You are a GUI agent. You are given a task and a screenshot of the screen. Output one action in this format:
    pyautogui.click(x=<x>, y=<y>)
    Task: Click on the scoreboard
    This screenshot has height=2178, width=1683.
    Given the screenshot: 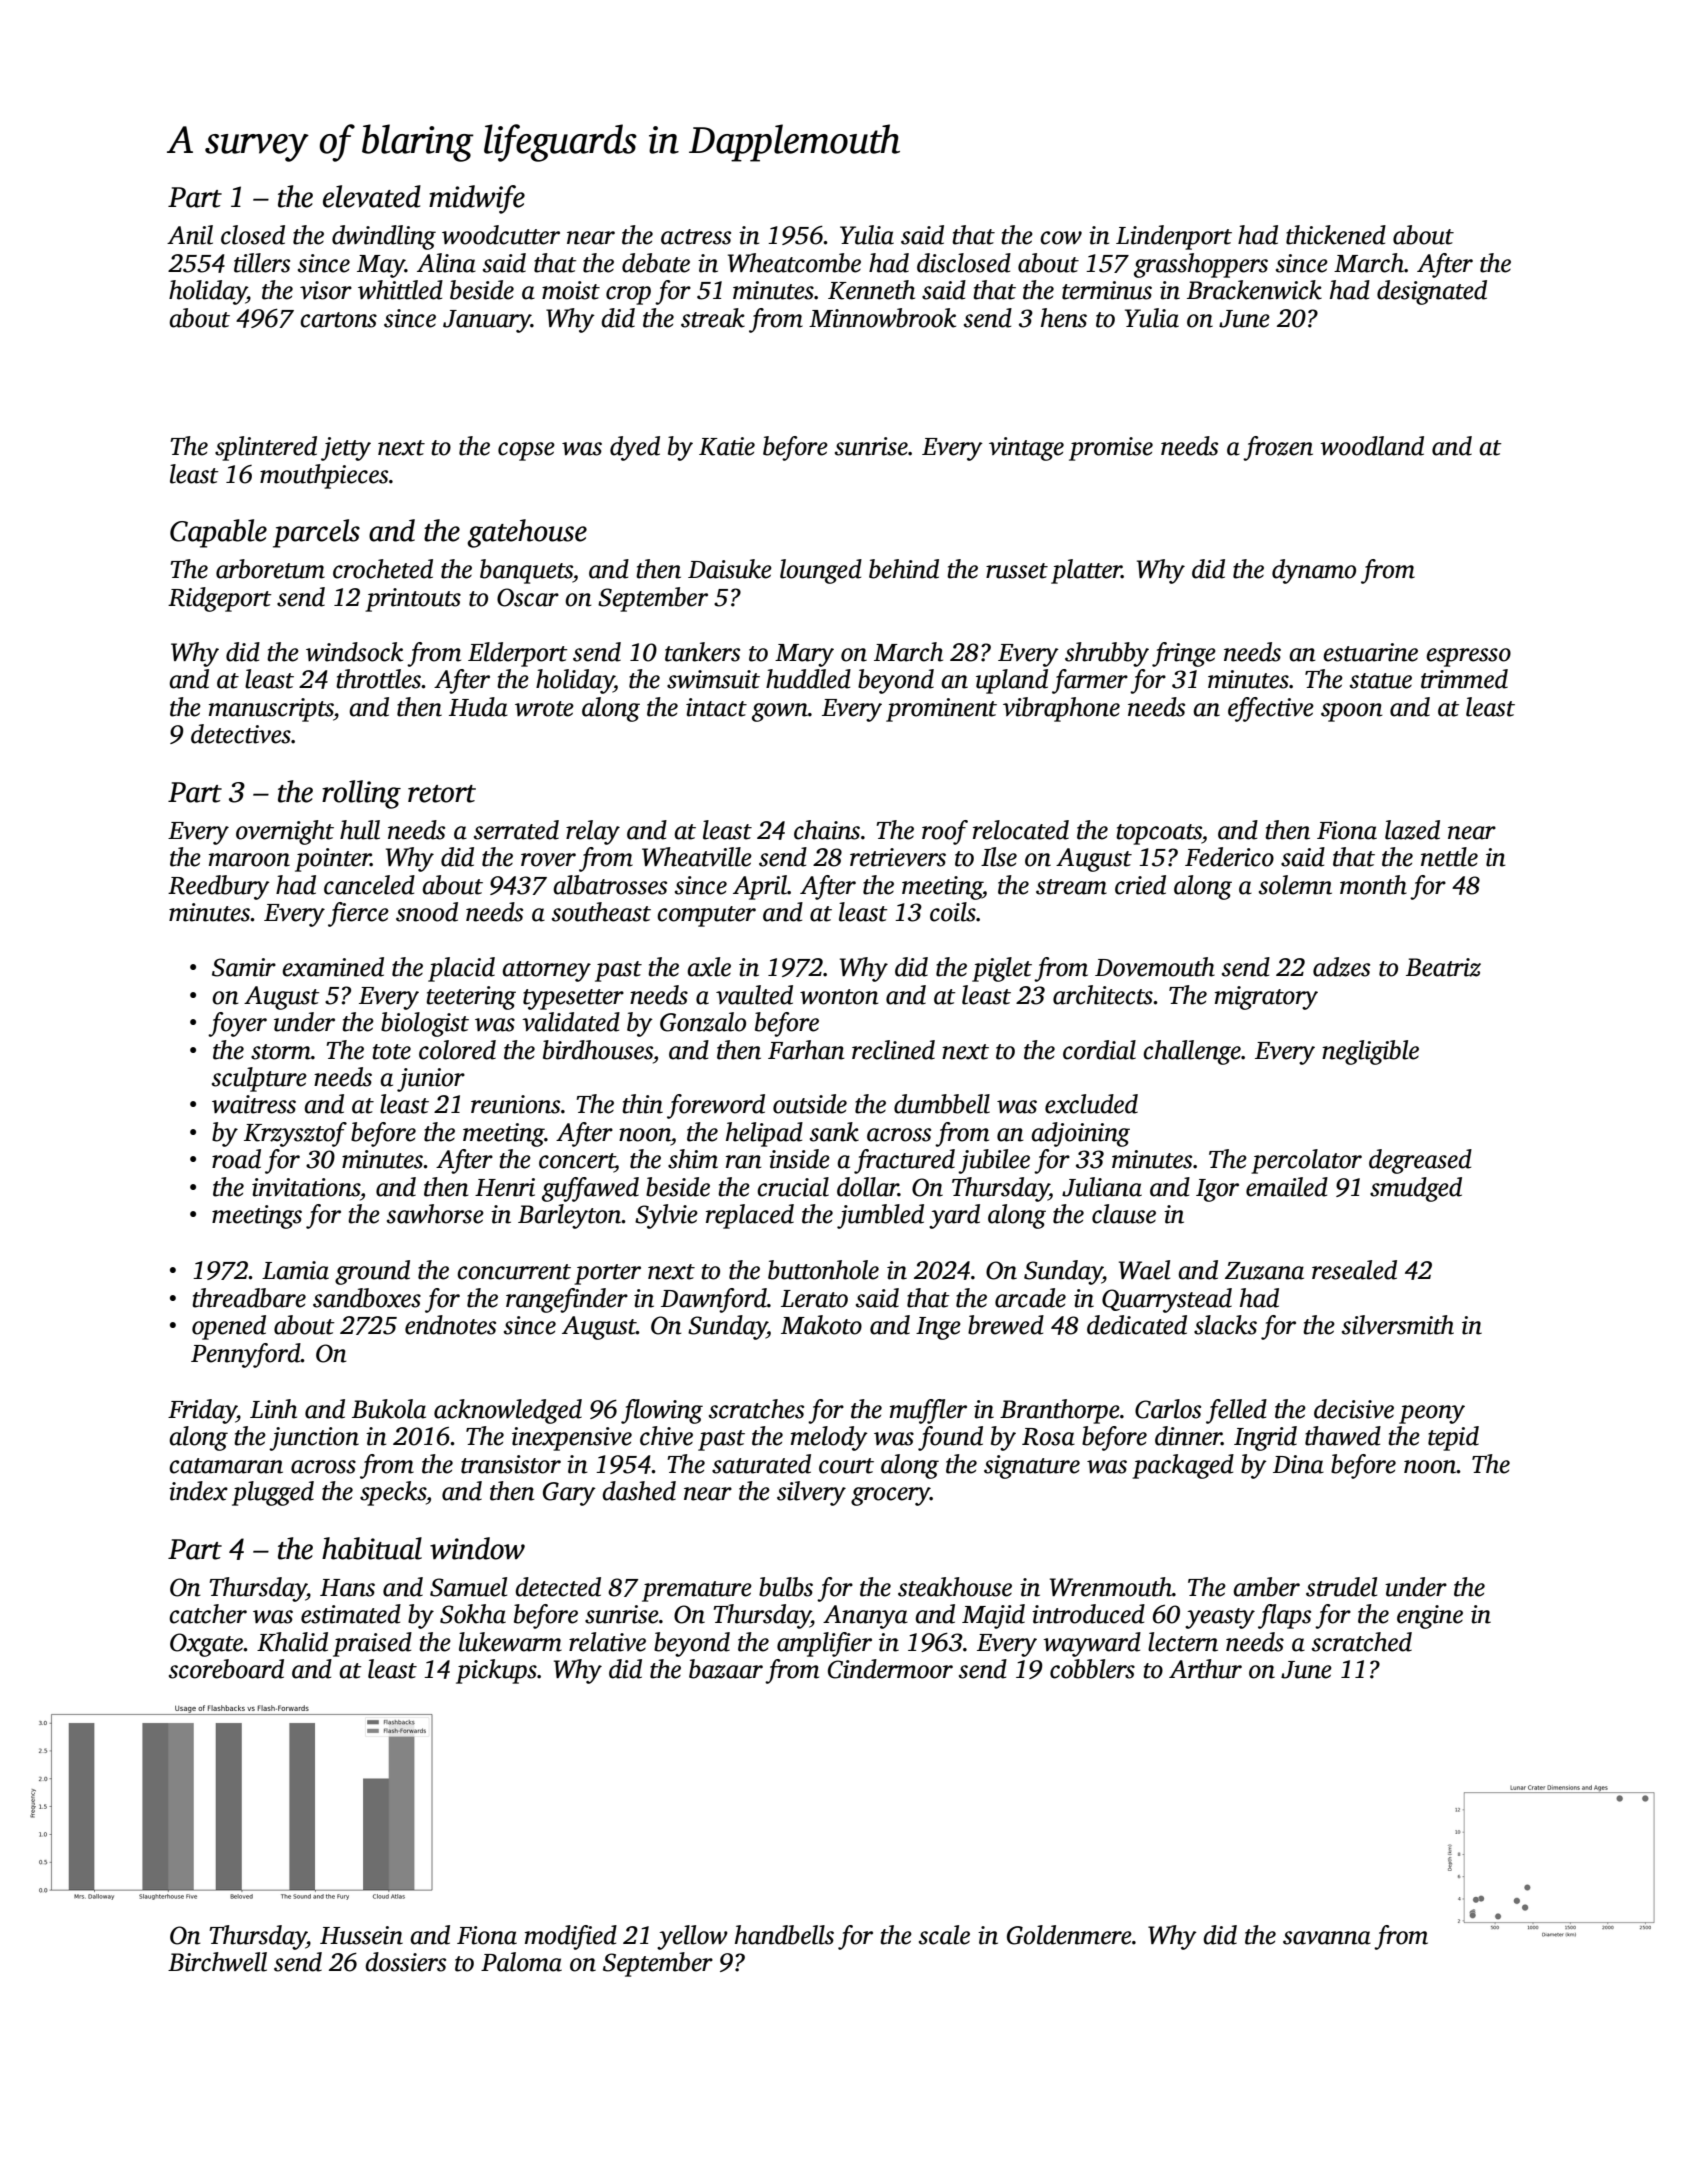 What is the action you would take?
    pyautogui.click(x=226, y=1669)
